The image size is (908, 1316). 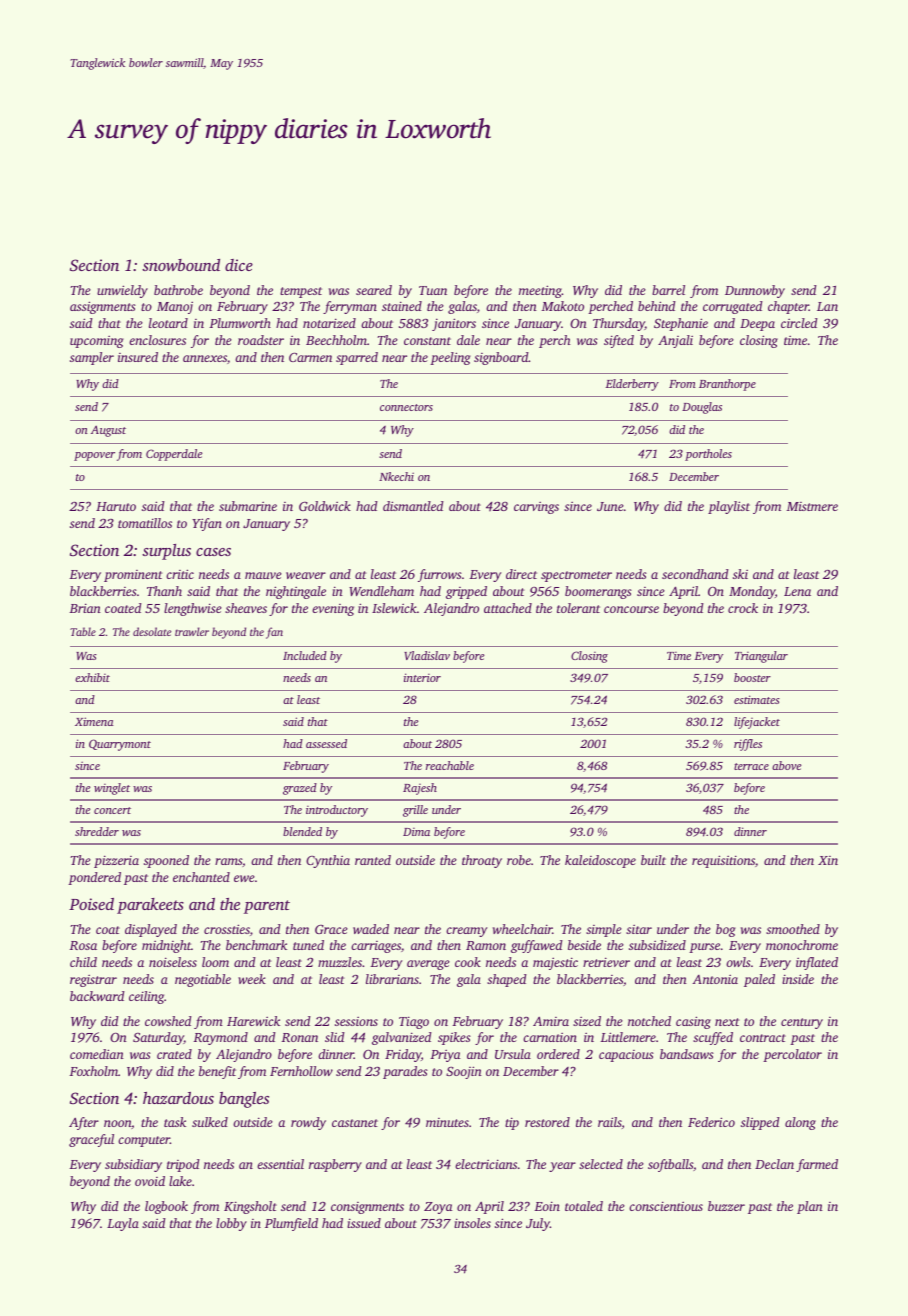 What do you see at coordinates (726, 930) in the image?
I see `bog` at bounding box center [726, 930].
